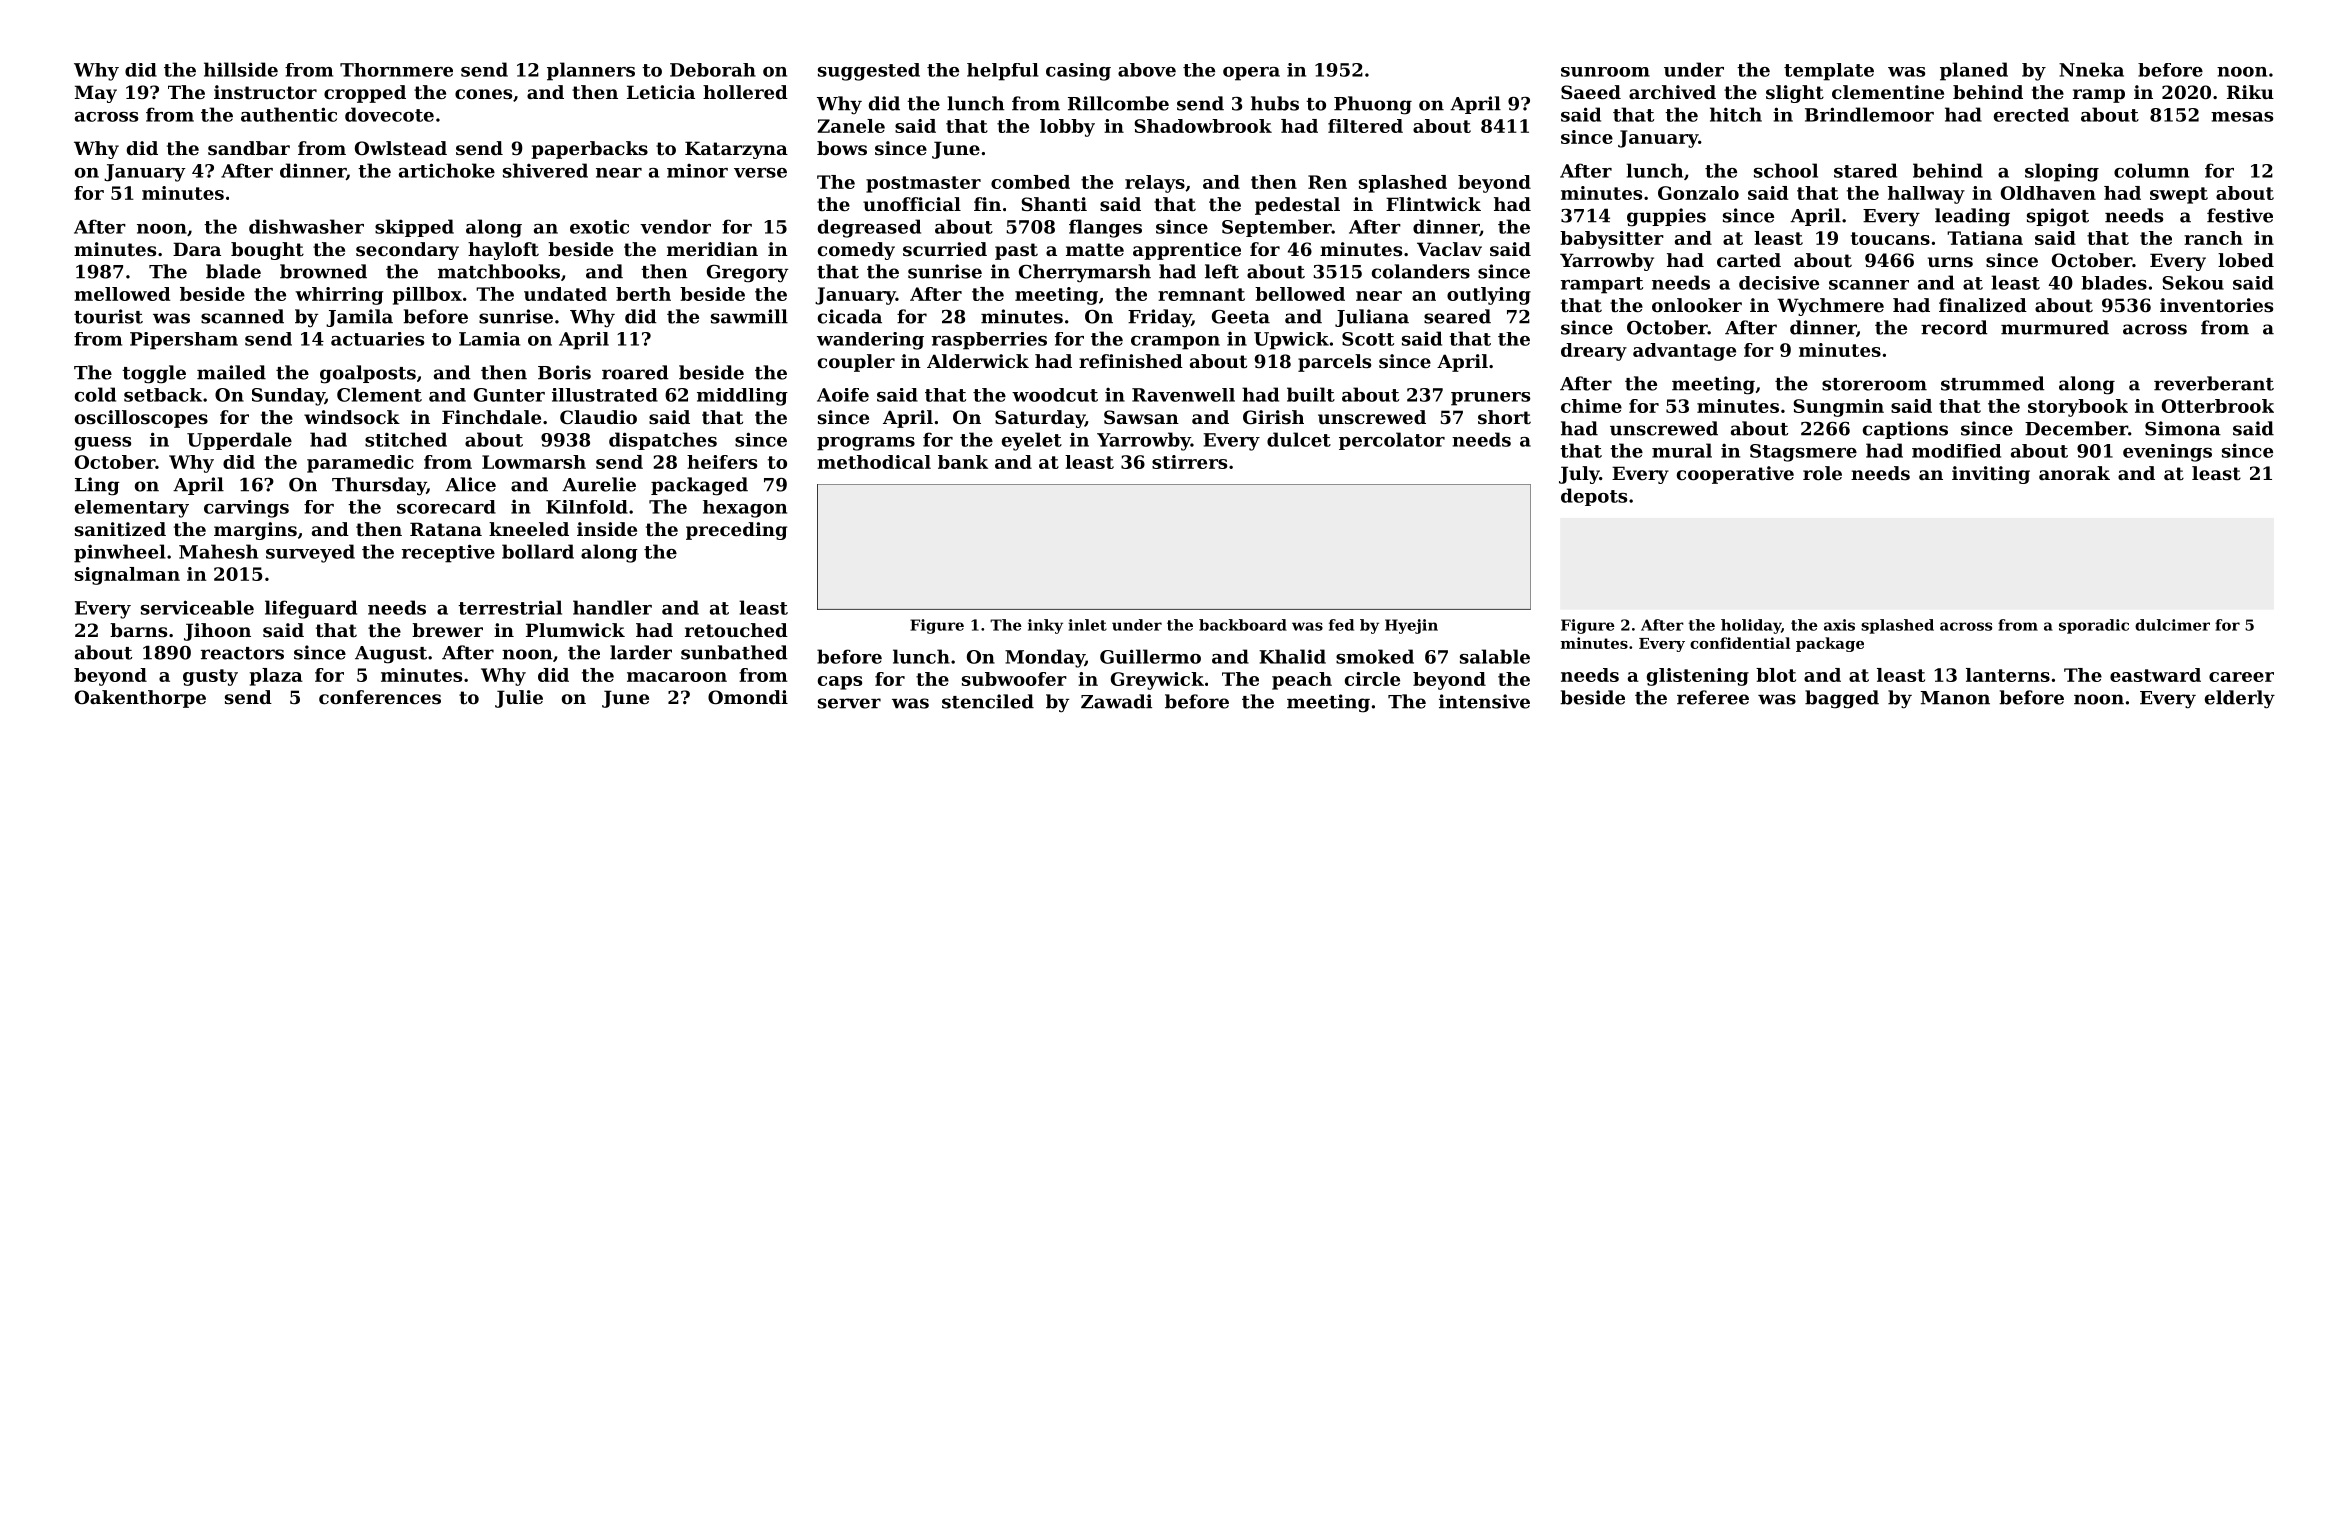  What do you see at coordinates (1829, 72) in the page?
I see `template` at bounding box center [1829, 72].
